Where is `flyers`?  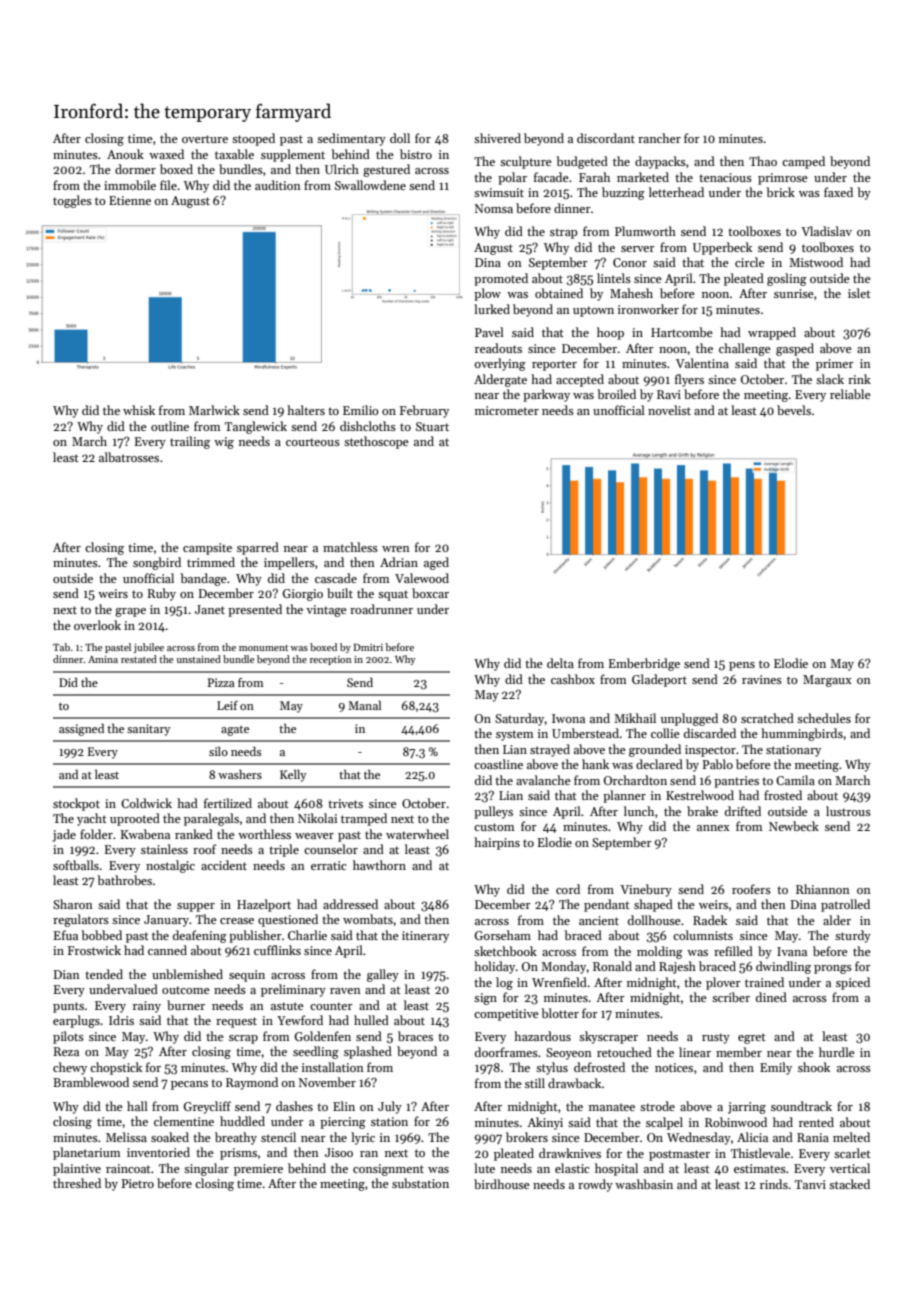
flyers is located at coordinates (689, 380).
